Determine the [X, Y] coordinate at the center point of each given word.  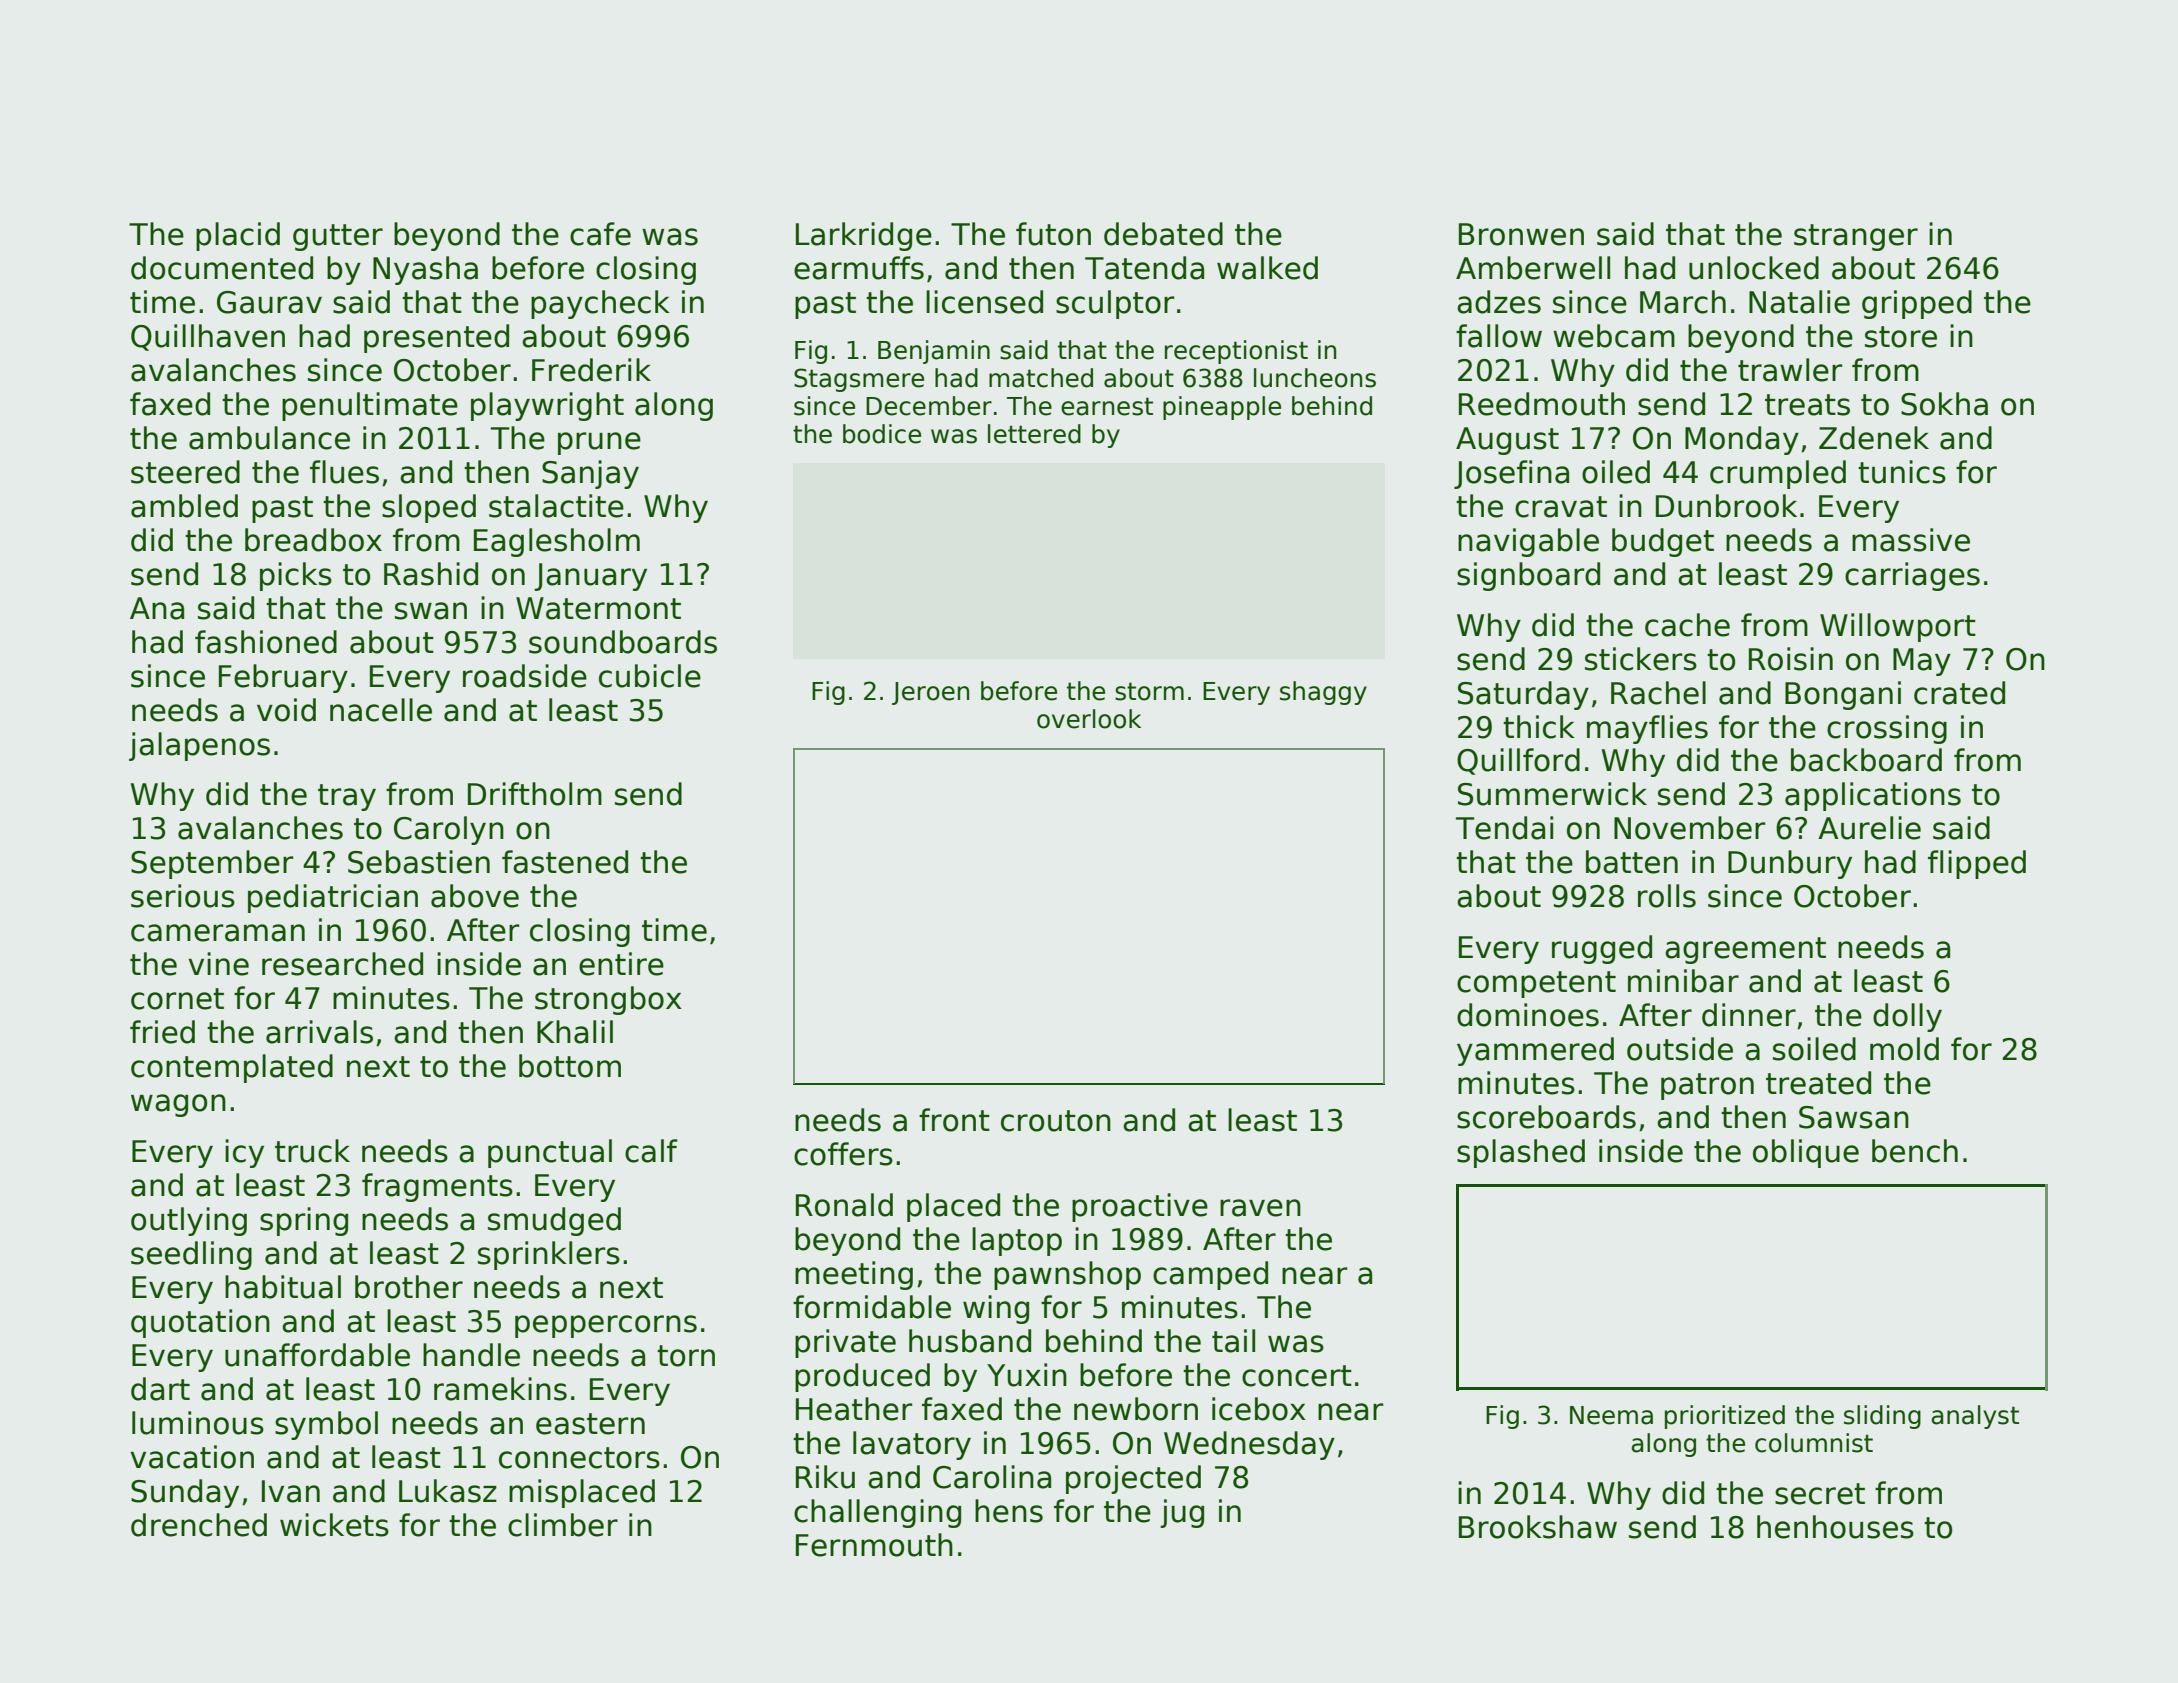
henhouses [1835, 1527]
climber [563, 1525]
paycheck [600, 304]
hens [1009, 1511]
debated [1163, 234]
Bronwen [1521, 234]
